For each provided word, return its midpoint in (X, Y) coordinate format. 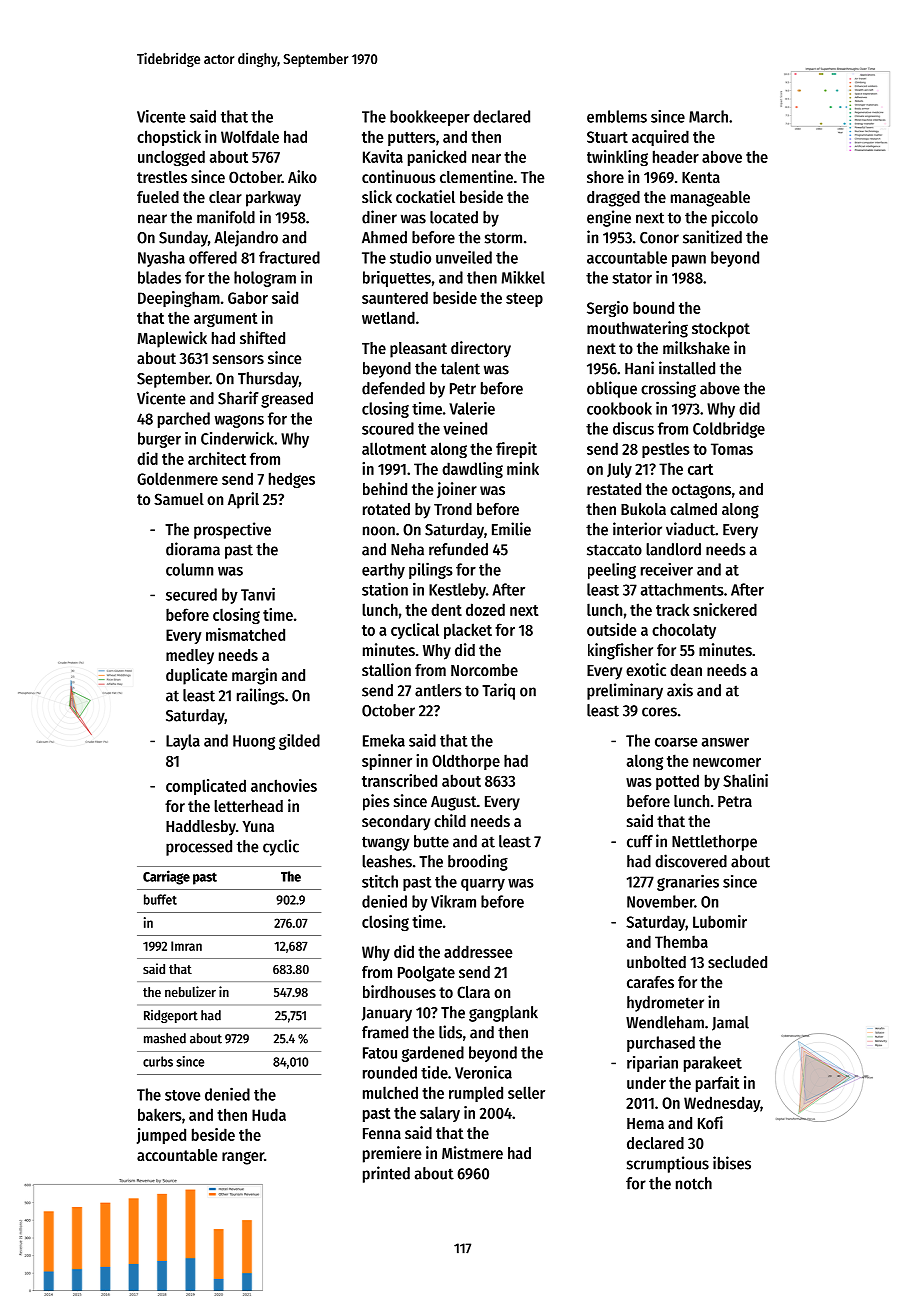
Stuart (607, 137)
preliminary (625, 691)
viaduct (690, 529)
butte (431, 841)
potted (677, 782)
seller (526, 1092)
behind (385, 488)
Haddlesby (201, 828)
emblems (617, 116)
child (450, 820)
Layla (183, 742)
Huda (269, 1114)
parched (184, 420)
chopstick (169, 138)
